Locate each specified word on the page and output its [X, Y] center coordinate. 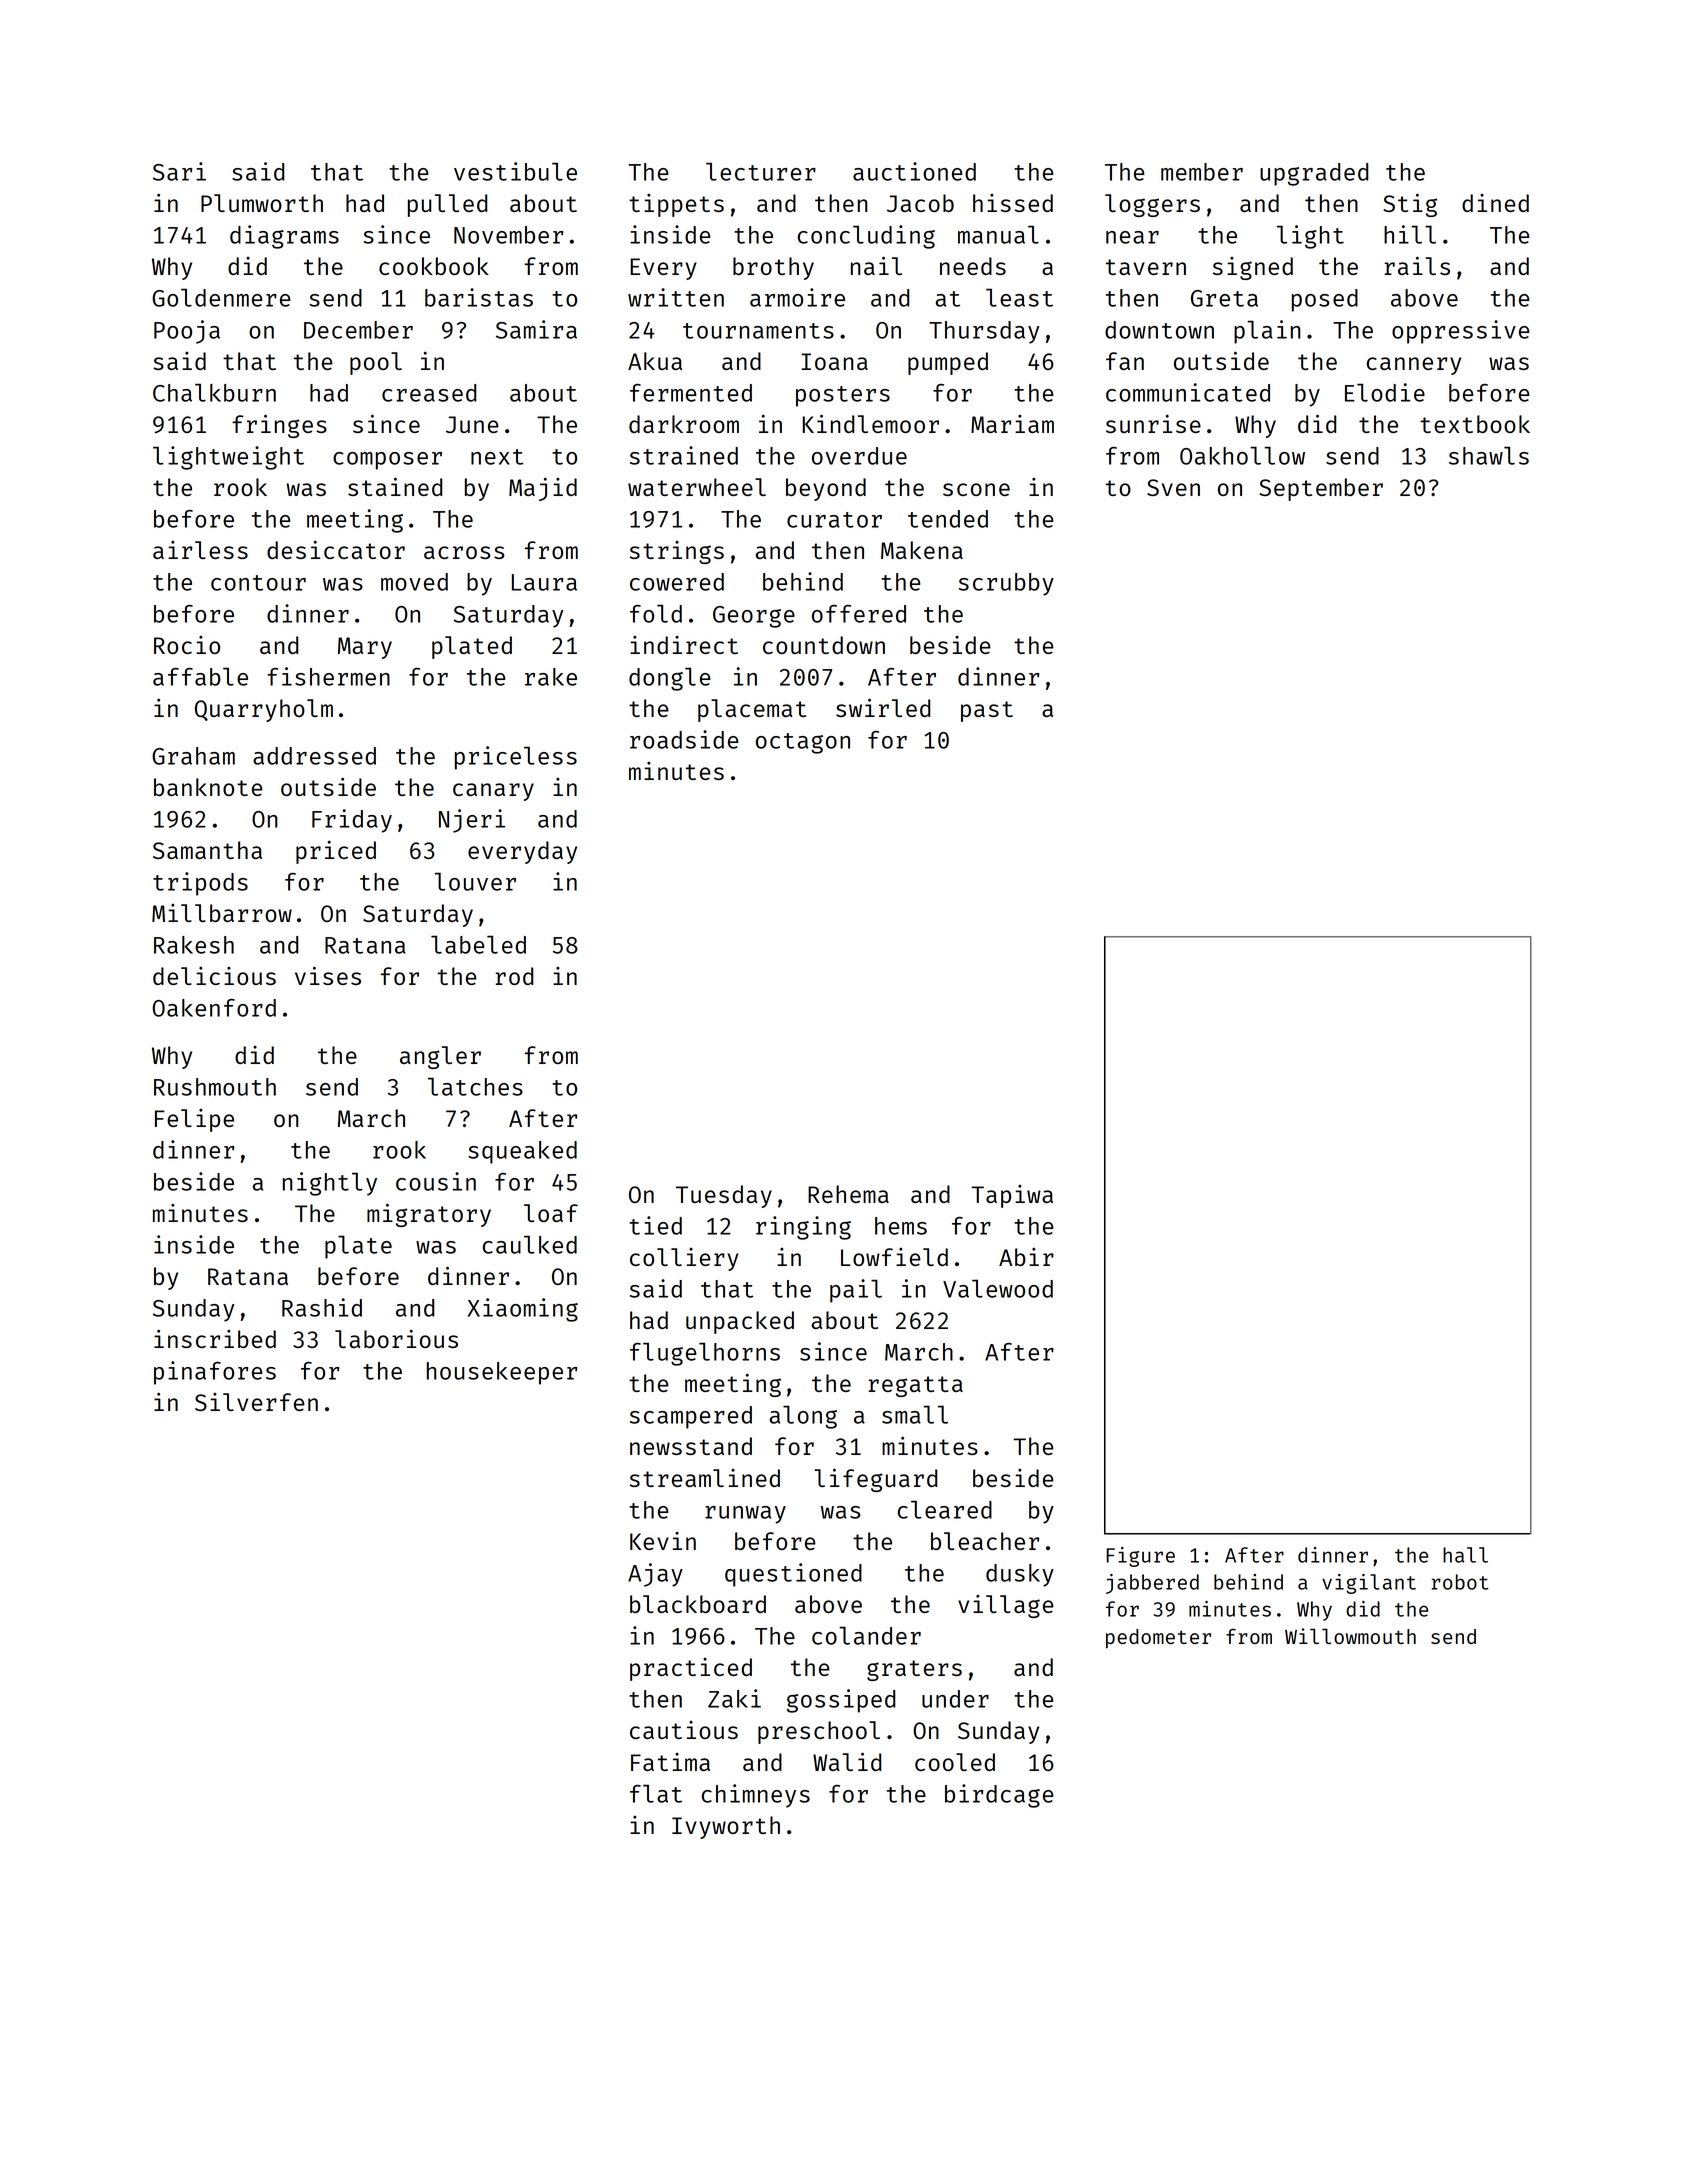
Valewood [998, 1288]
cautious [684, 1730]
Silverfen [256, 1402]
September [1321, 489]
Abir [1026, 1257]
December [358, 330]
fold [656, 613]
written [676, 297]
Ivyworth [726, 1827]
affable [200, 676]
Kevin [663, 1541]
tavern [1146, 267]
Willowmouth [1350, 1636]
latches [475, 1086]
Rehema [848, 1194]
